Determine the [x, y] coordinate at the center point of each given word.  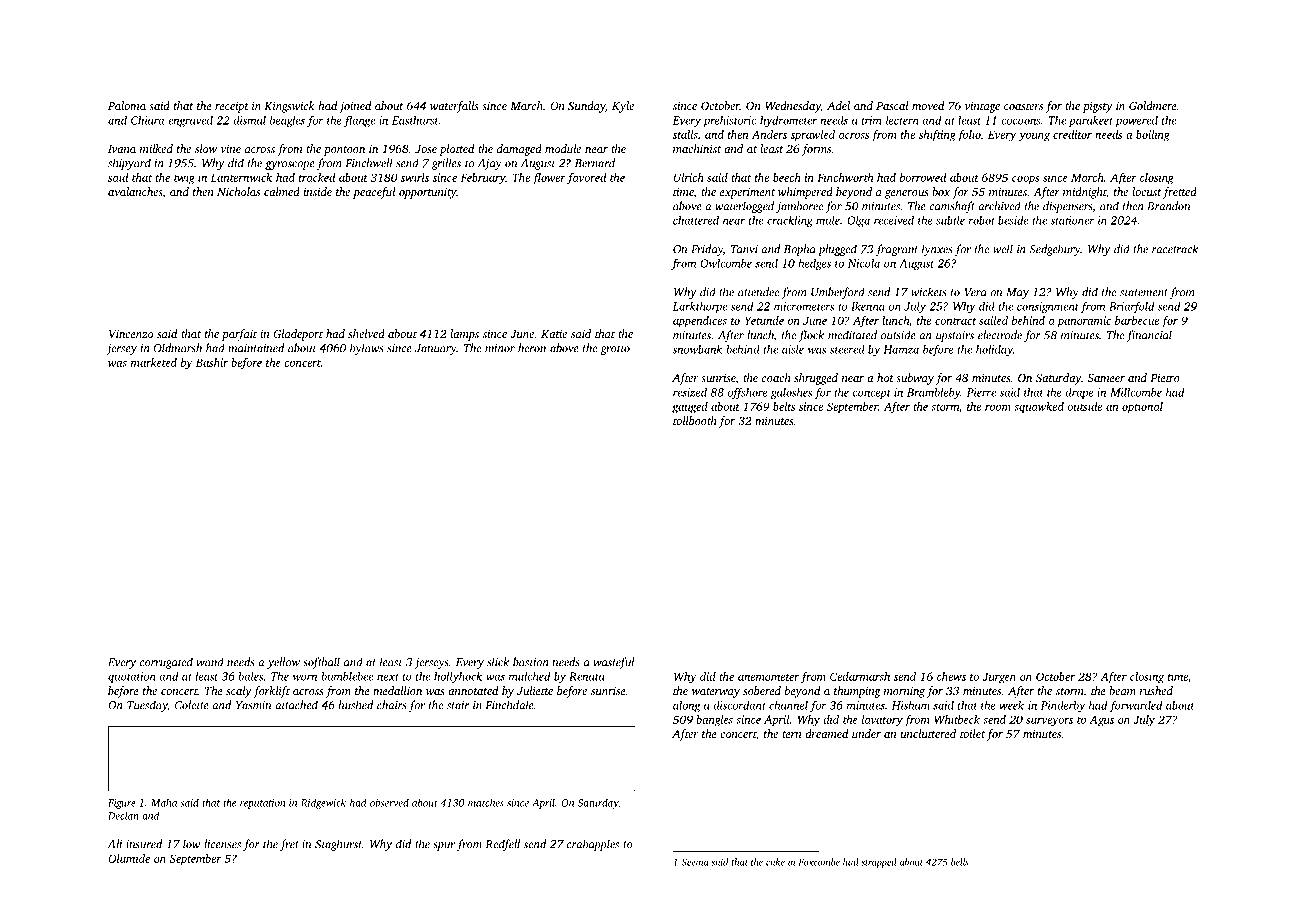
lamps [464, 335]
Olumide [129, 858]
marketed [154, 362]
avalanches [135, 191]
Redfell [503, 845]
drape [1079, 393]
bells [960, 862]
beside [1013, 220]
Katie [554, 333]
